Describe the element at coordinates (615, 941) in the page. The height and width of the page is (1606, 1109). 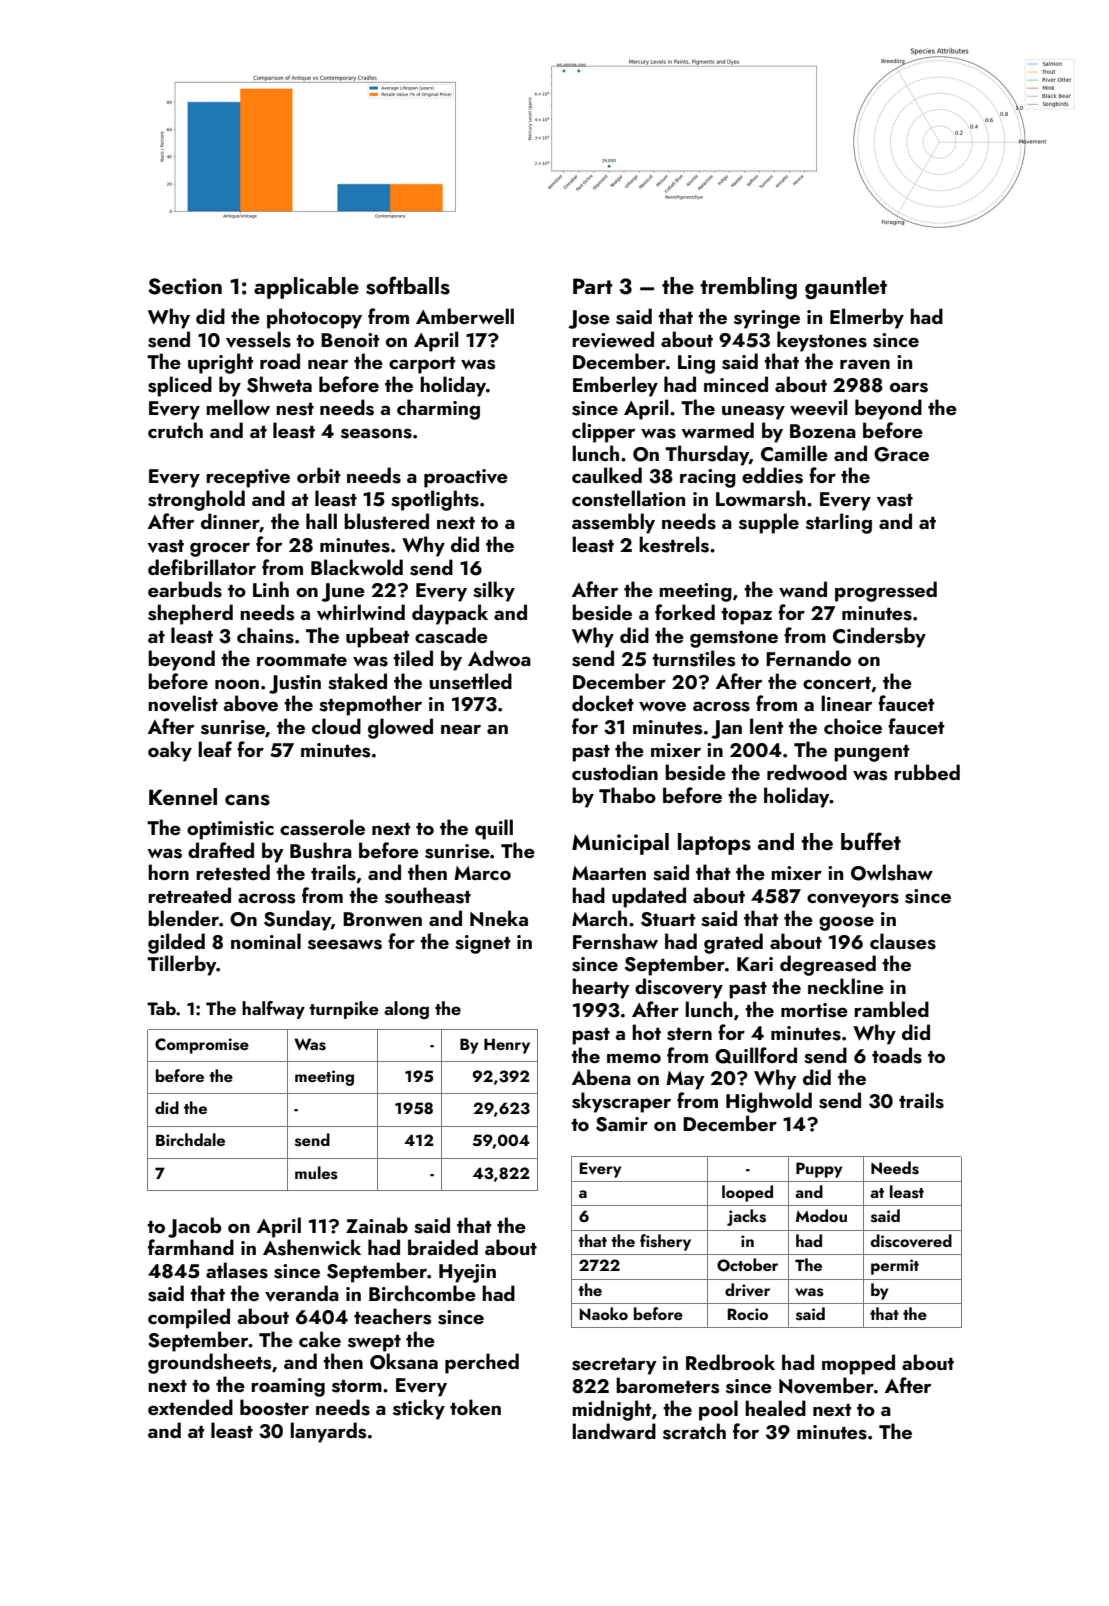
I see `Fernshaw` at that location.
